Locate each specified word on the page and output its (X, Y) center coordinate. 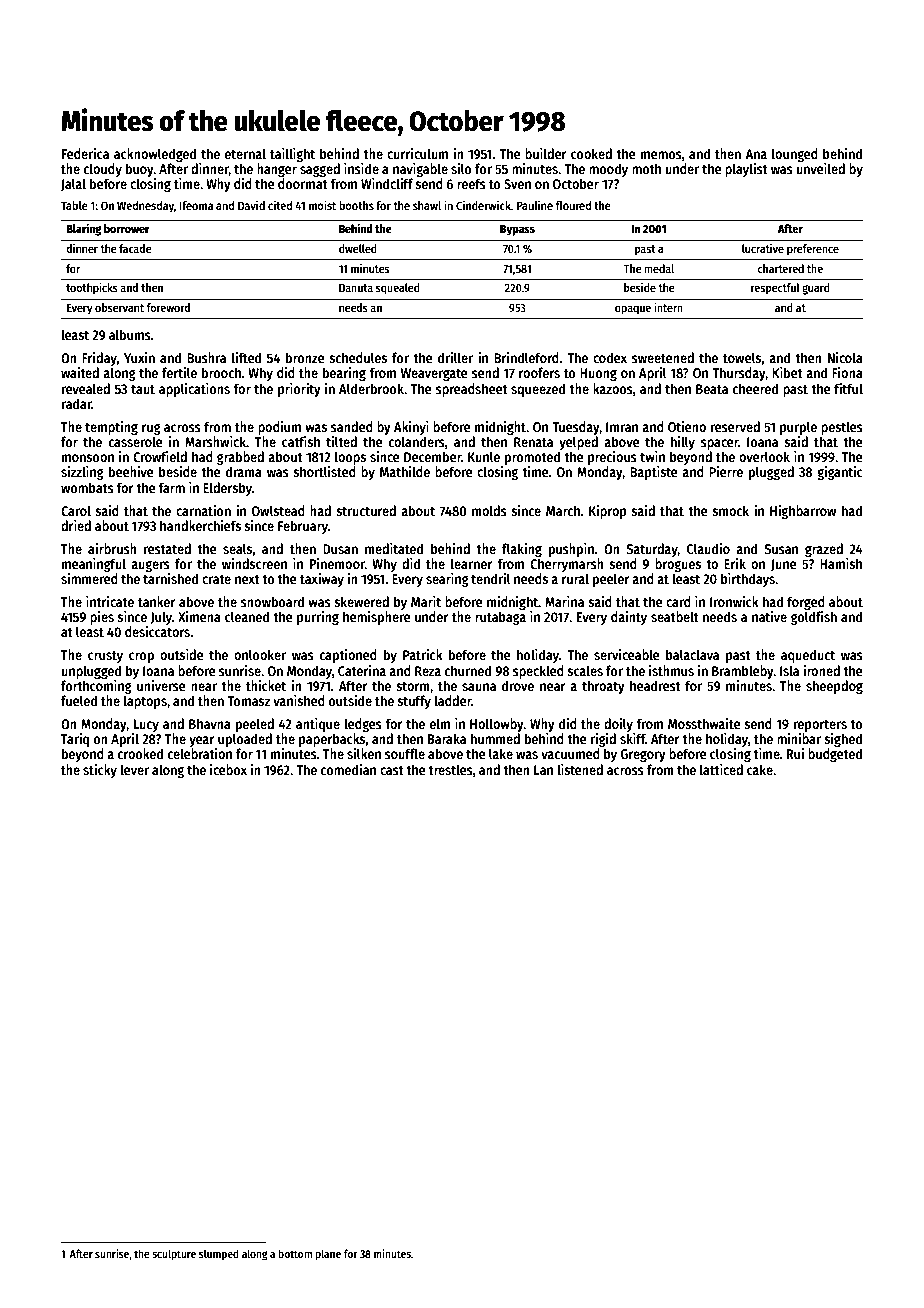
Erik (735, 563)
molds (489, 510)
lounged (795, 155)
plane (328, 1255)
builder (546, 153)
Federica (85, 153)
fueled (79, 700)
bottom (295, 1253)
